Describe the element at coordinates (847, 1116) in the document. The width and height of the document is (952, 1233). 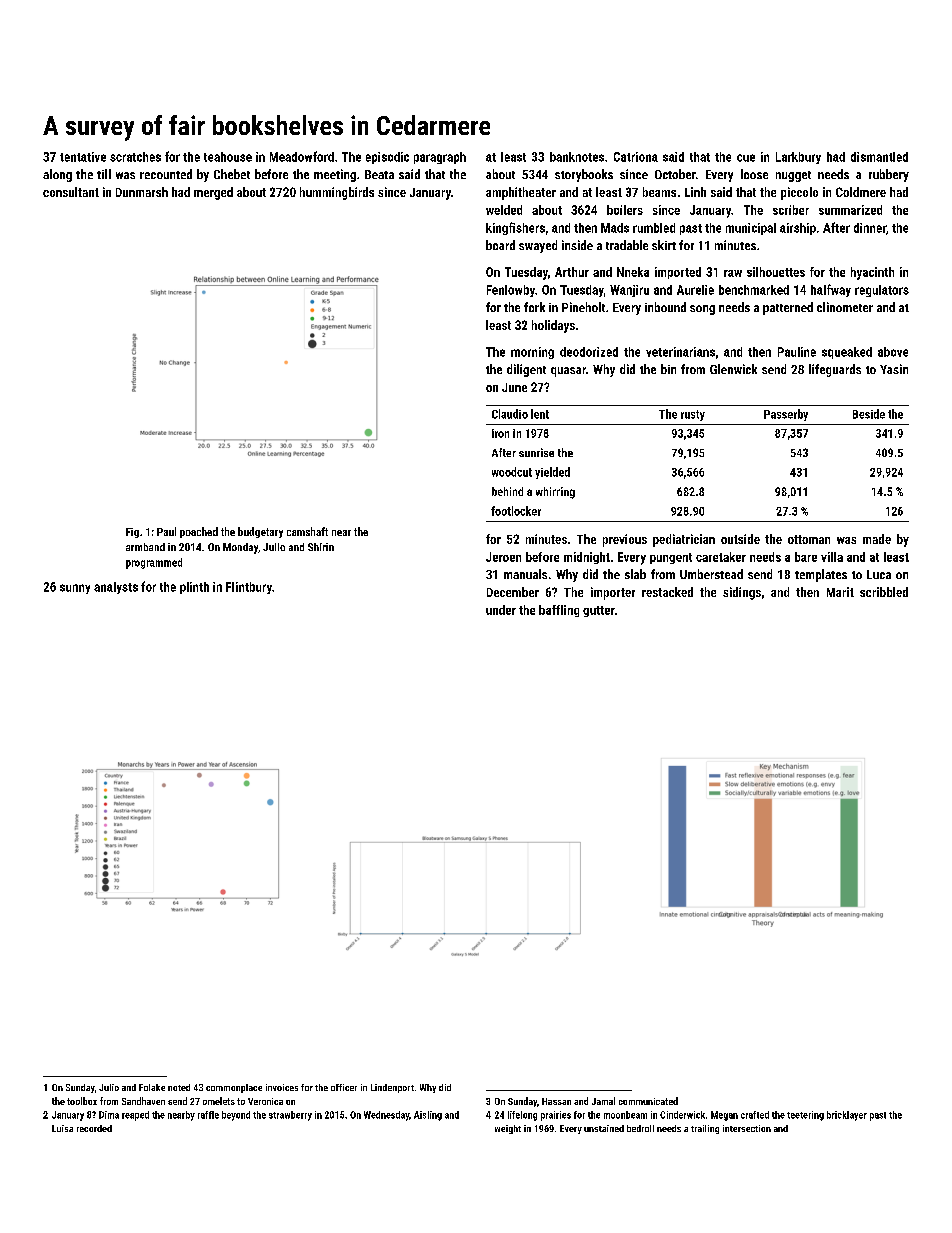
I see `bricklayer` at that location.
